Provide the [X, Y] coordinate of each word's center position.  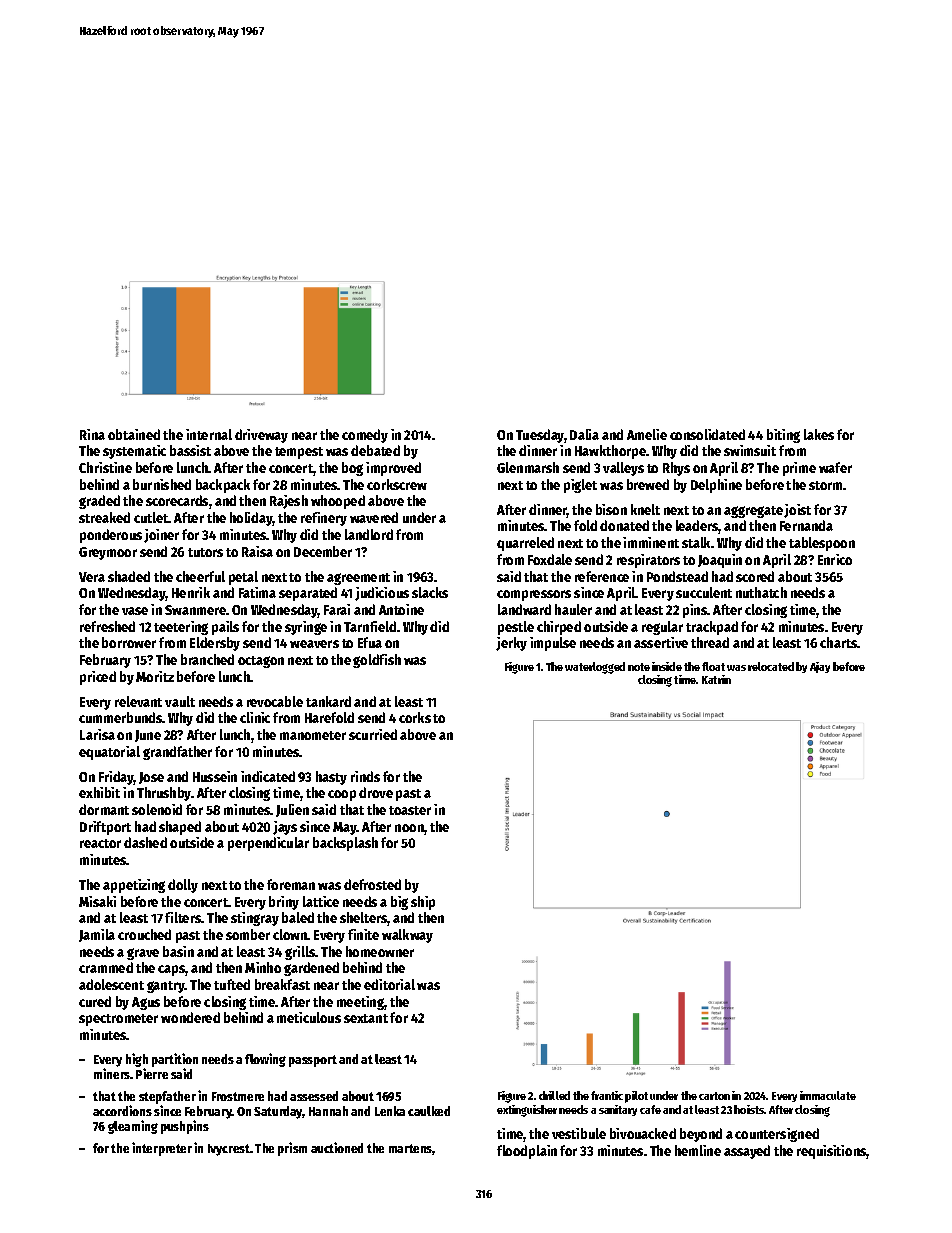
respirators [648, 561]
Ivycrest [229, 1150]
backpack [223, 486]
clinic [255, 717]
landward [524, 609]
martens [411, 1149]
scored [755, 576]
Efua [370, 642]
